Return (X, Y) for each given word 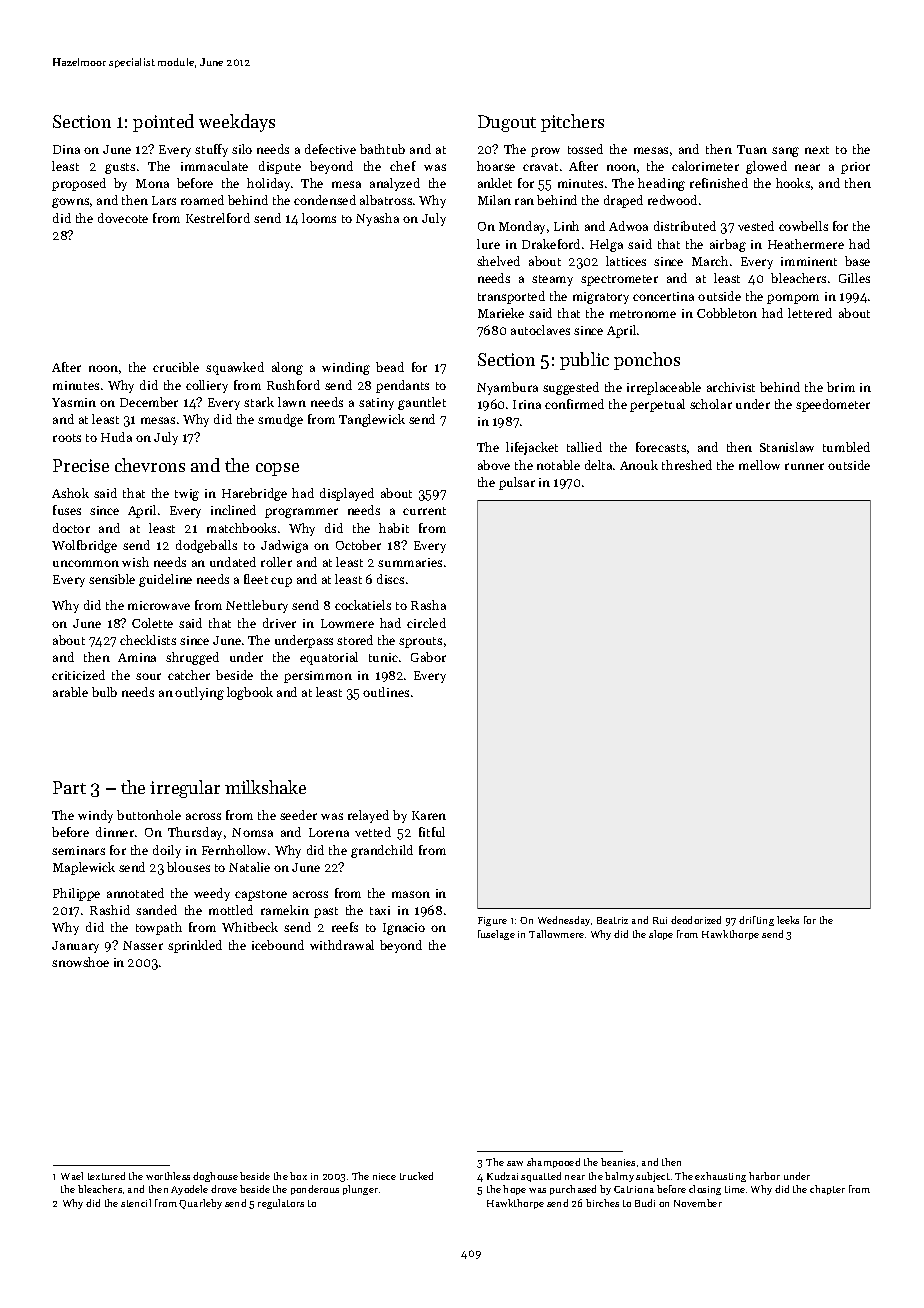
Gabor (428, 657)
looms (319, 218)
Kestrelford (218, 218)
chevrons (150, 465)
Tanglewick (372, 420)
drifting (756, 921)
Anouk (639, 465)
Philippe (76, 894)
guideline (165, 580)
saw (515, 1163)
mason (411, 894)
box (298, 1176)
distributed (685, 226)
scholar (711, 404)
